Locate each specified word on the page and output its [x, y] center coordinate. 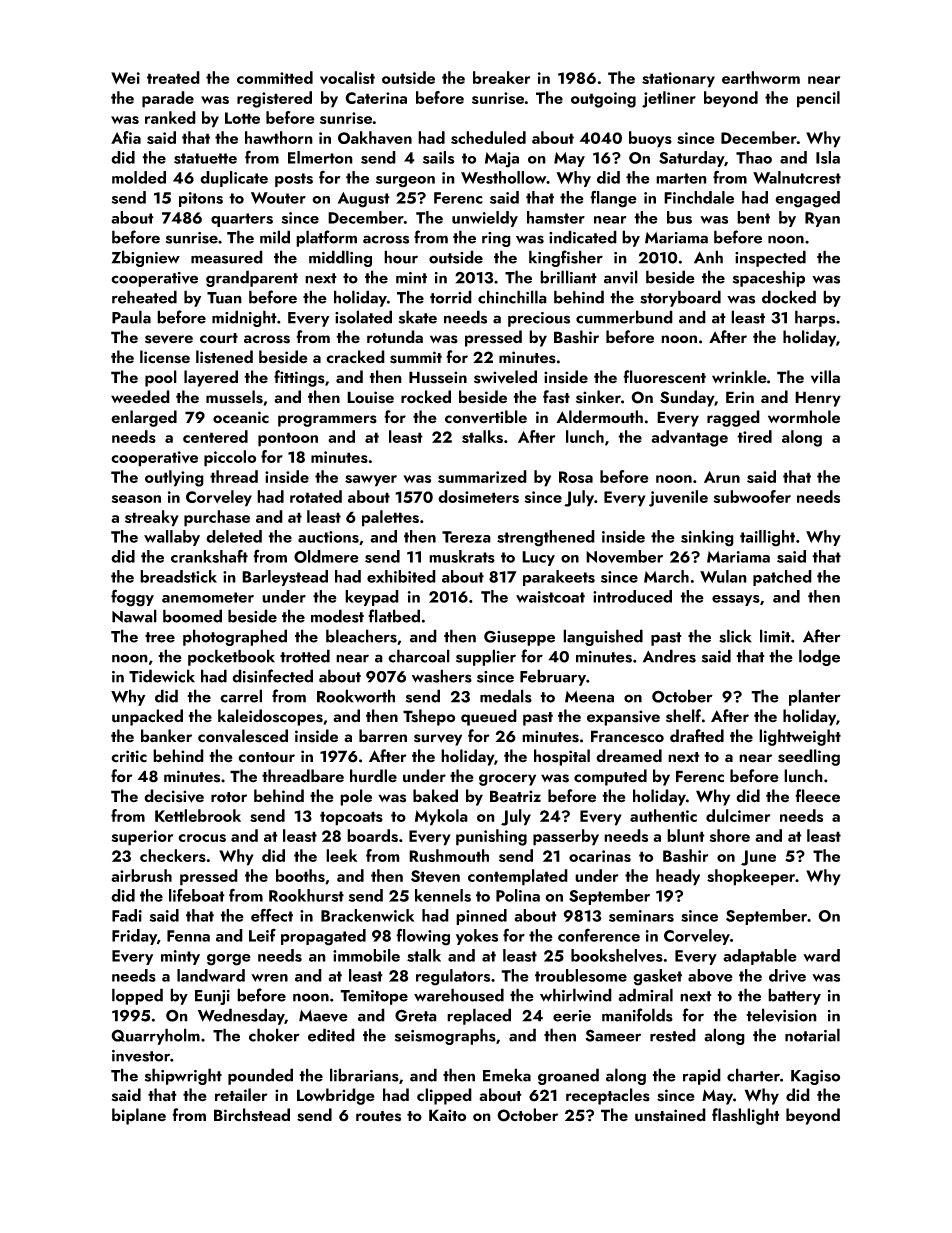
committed [275, 77]
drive [787, 975]
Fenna [188, 936]
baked [435, 796]
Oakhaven [375, 137]
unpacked [147, 717]
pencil [818, 99]
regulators [453, 977]
